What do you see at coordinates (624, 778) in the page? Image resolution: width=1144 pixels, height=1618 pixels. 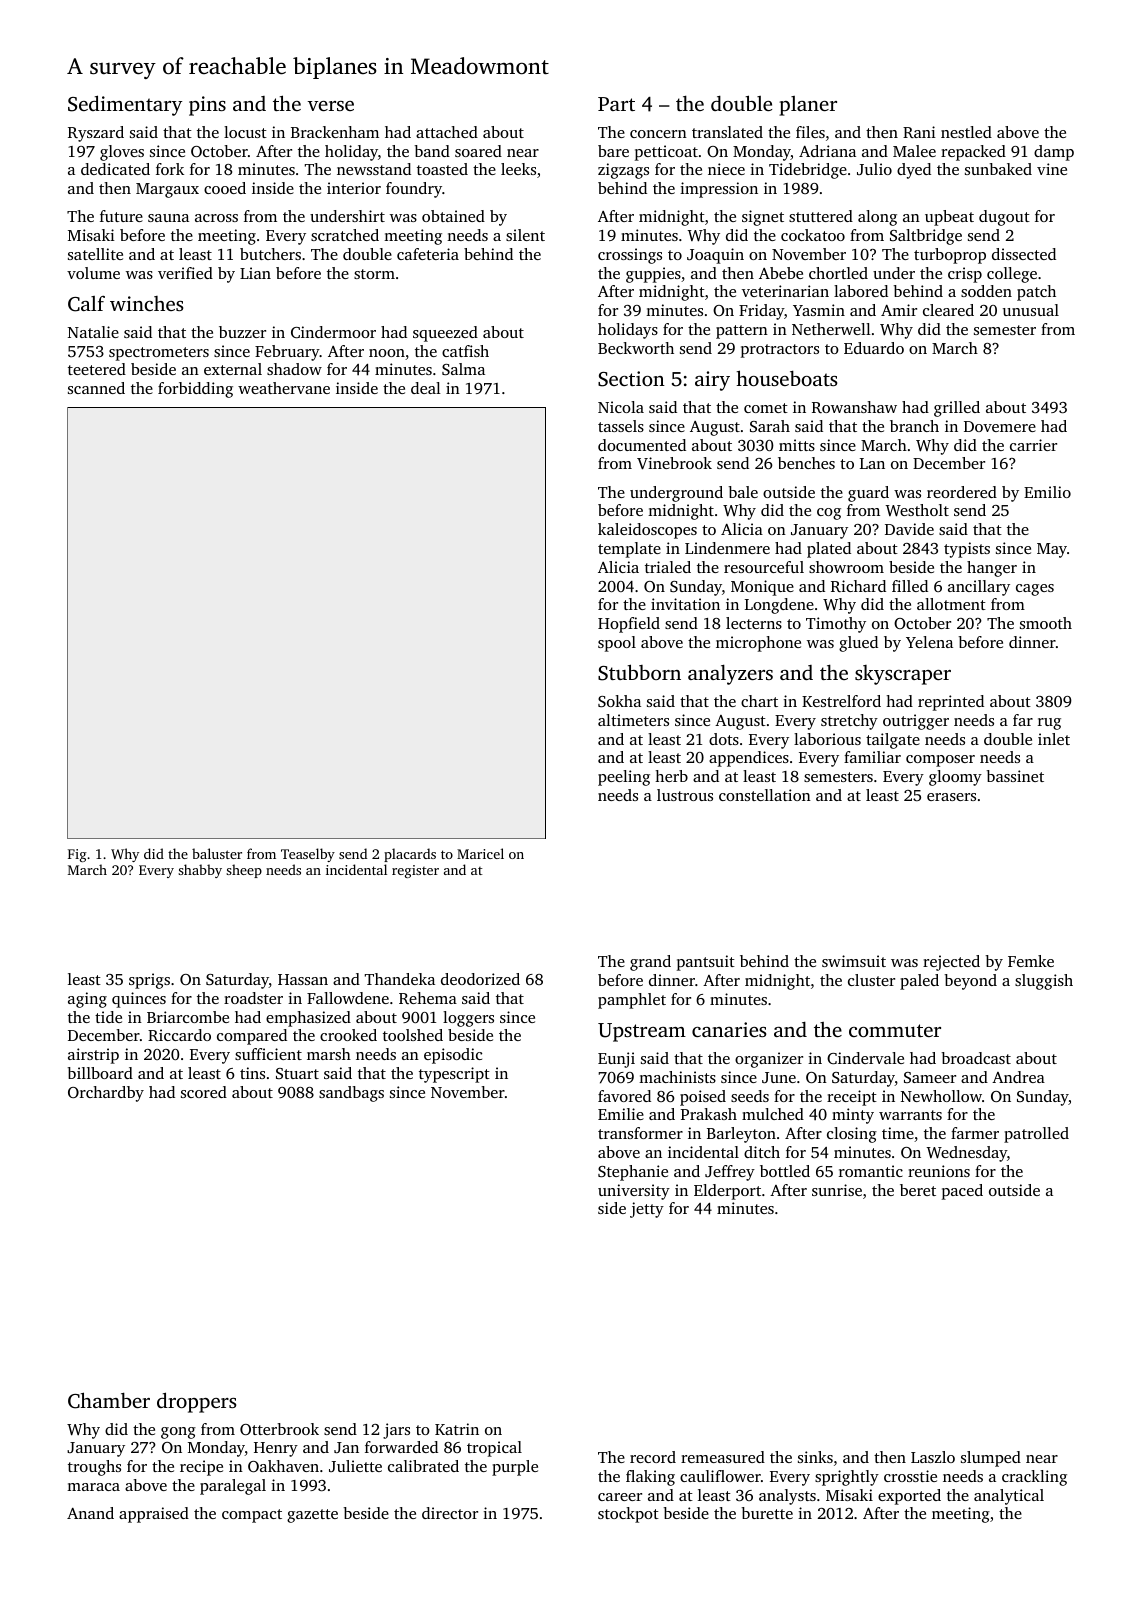 I see `peeling` at bounding box center [624, 778].
